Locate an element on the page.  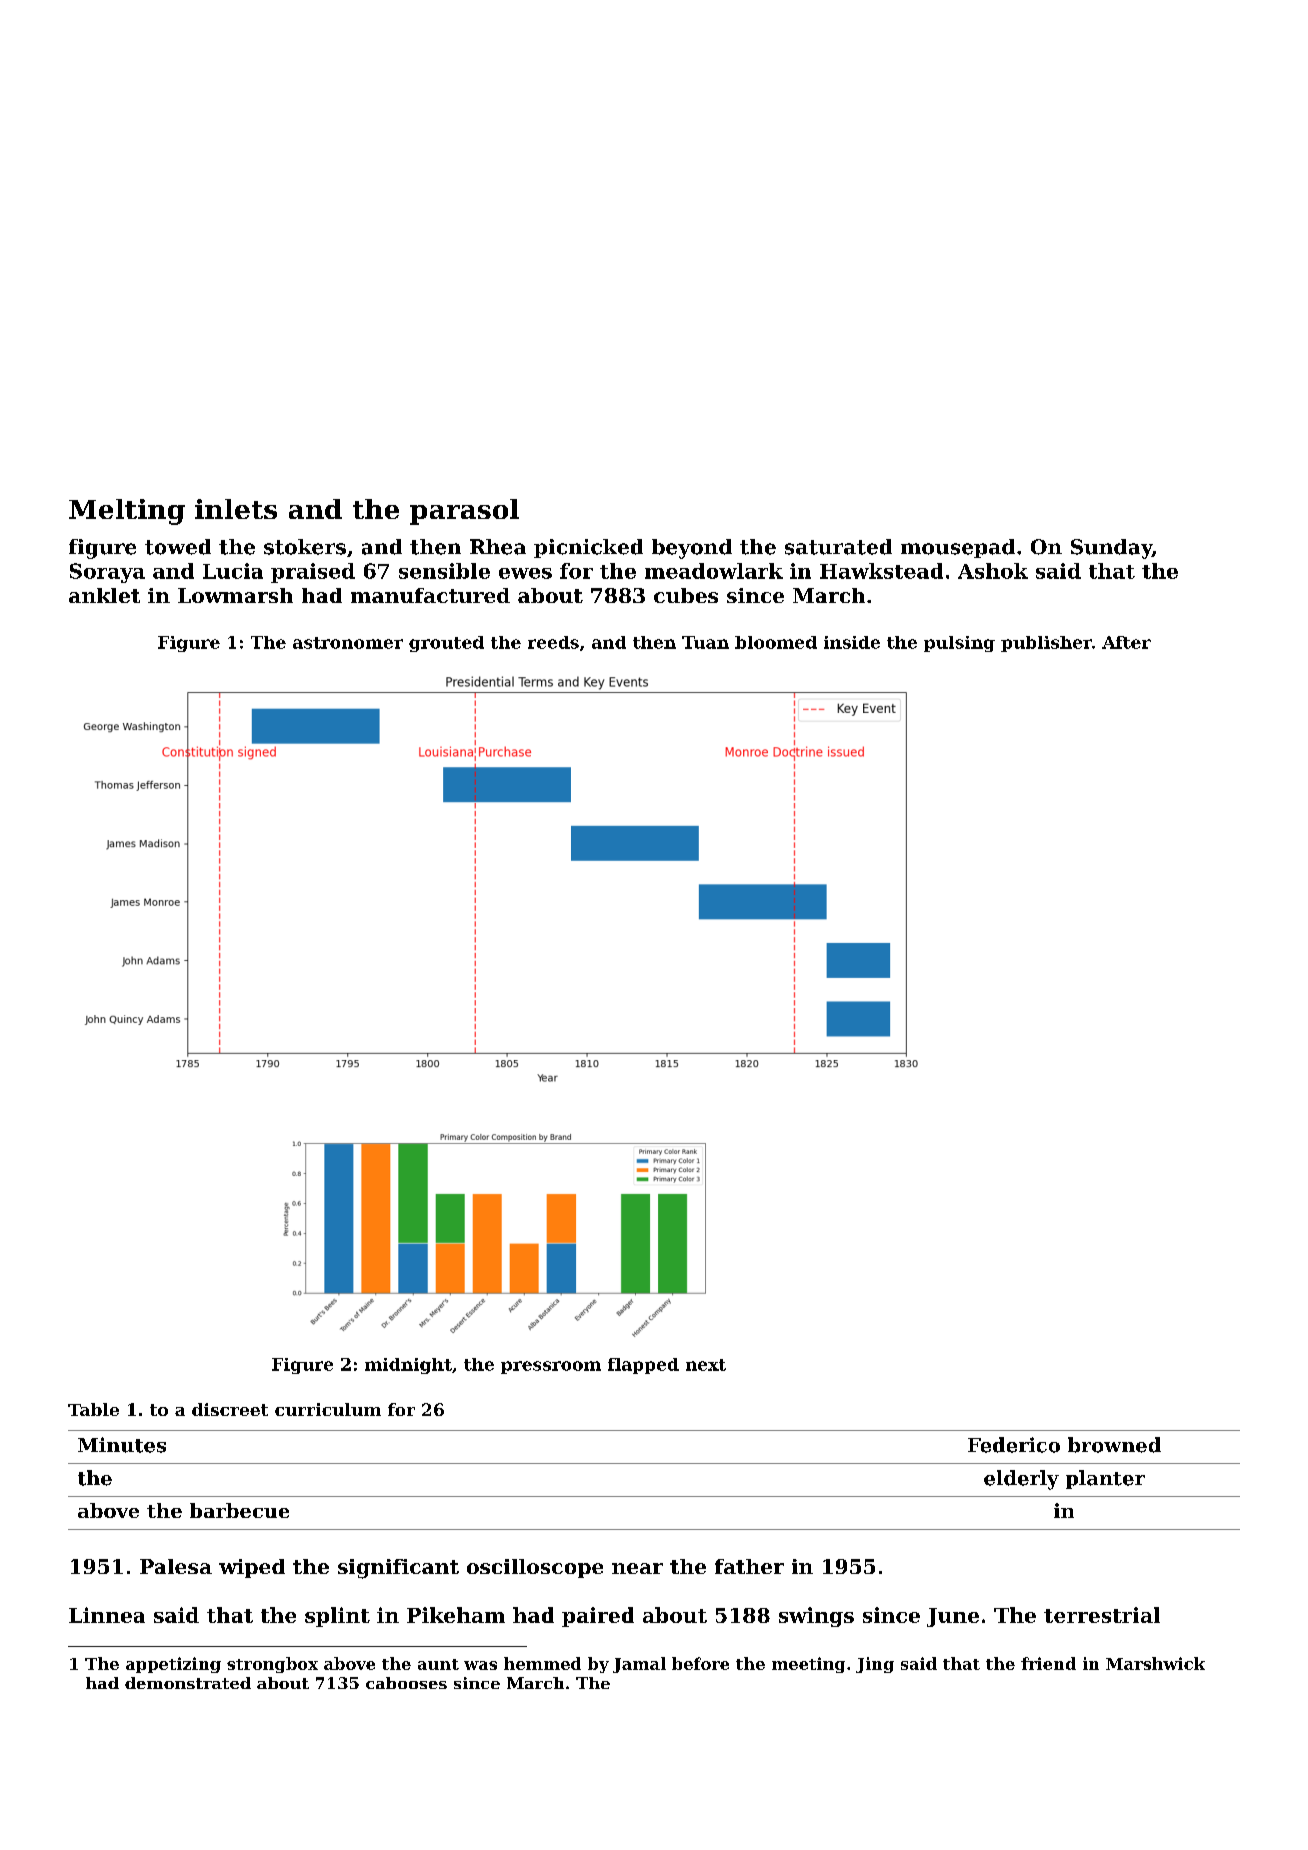
parasol is located at coordinates (464, 512).
